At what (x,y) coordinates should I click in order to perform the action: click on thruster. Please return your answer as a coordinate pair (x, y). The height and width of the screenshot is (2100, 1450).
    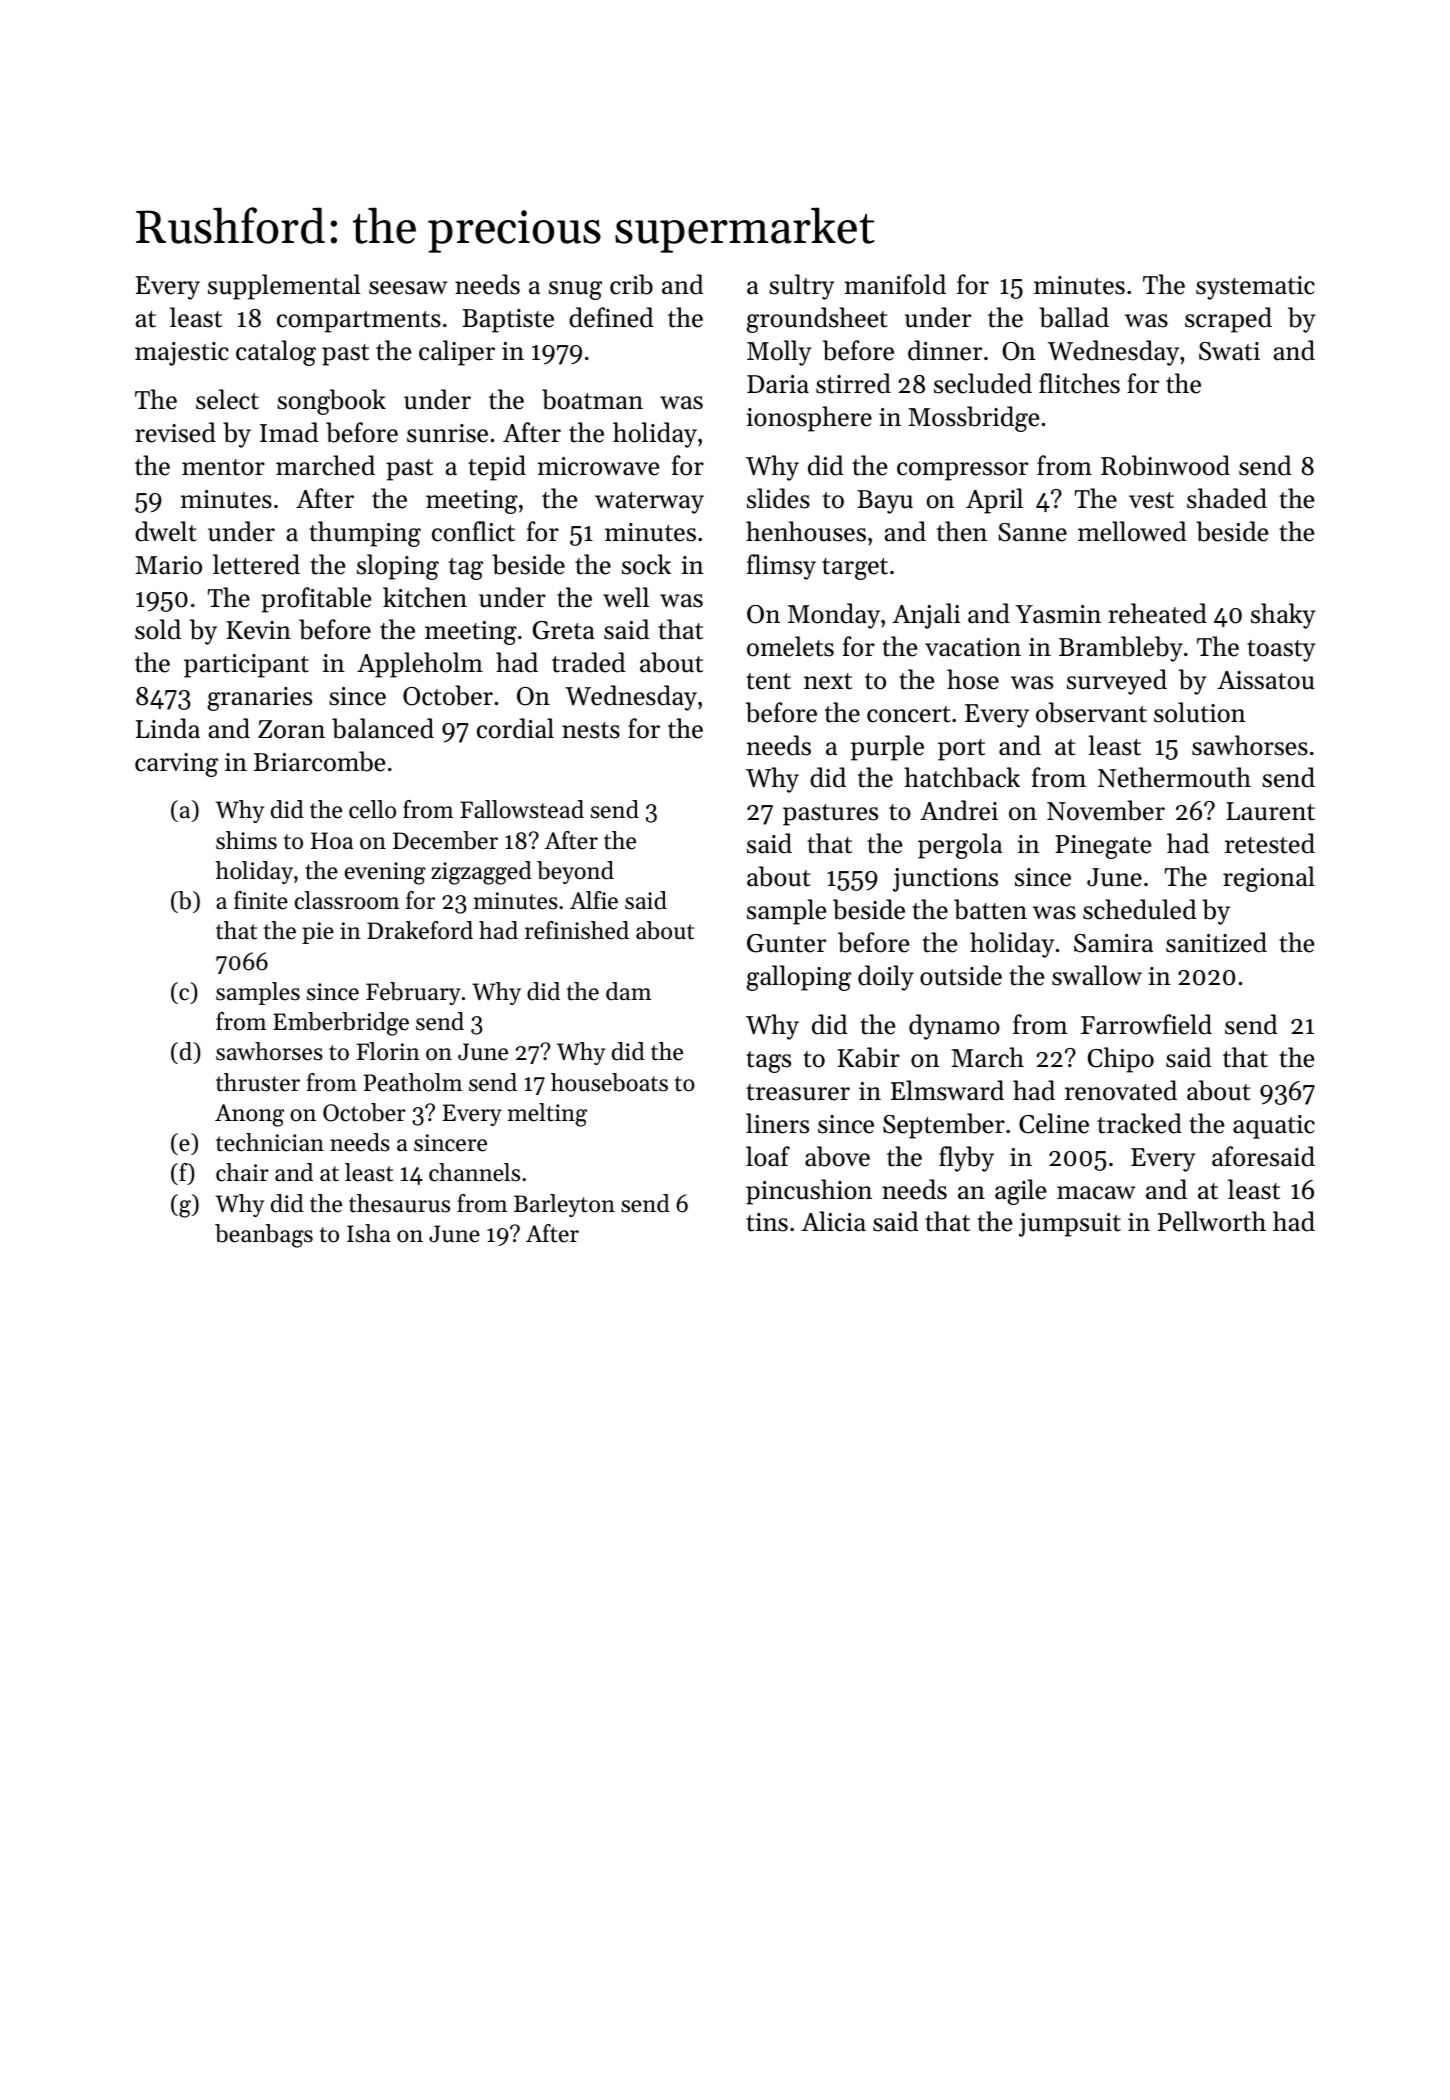
    Looking at the image, I should click on (258, 1082).
